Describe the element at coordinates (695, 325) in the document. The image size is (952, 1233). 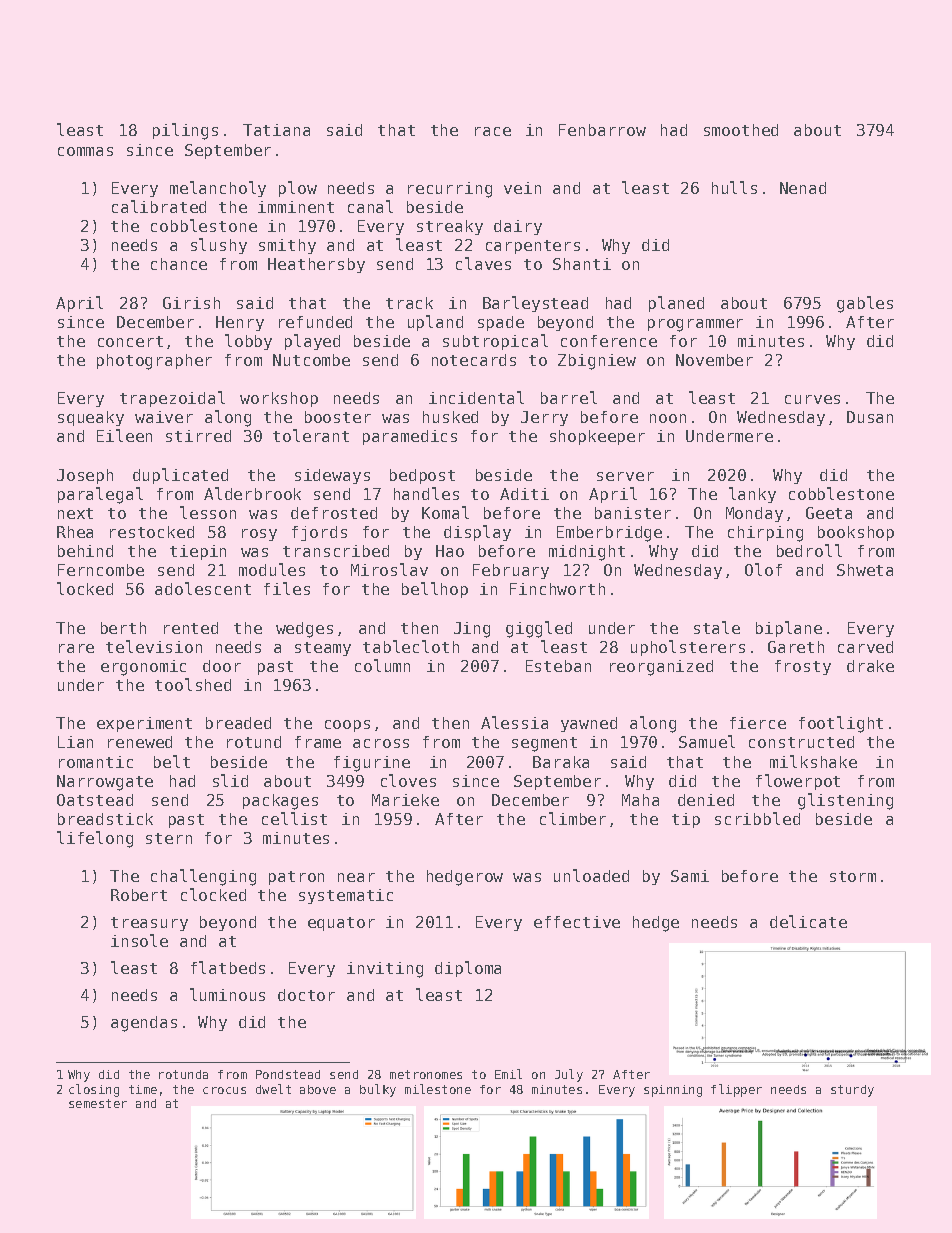
I see `programmer` at that location.
